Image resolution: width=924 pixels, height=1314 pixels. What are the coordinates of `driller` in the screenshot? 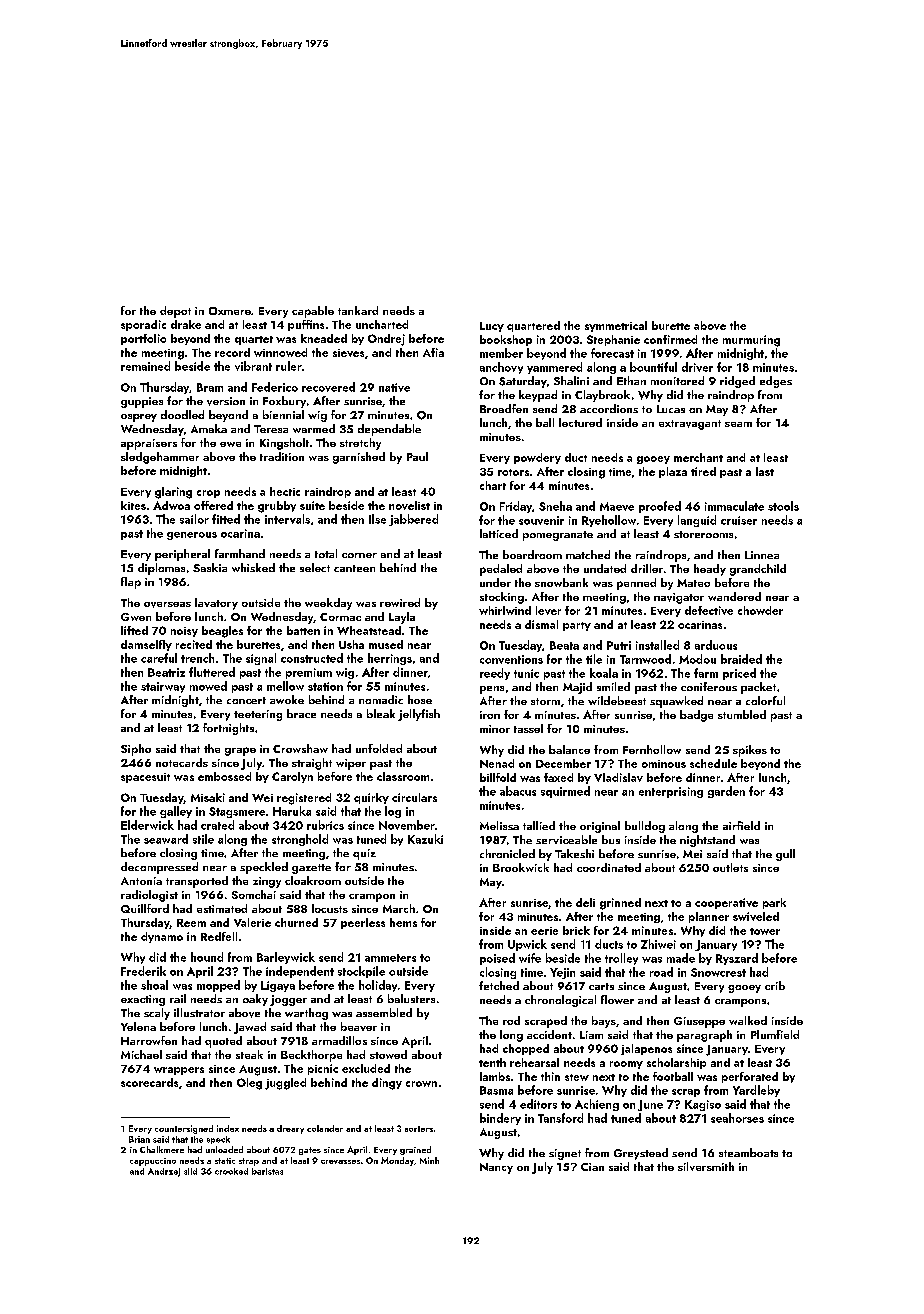 It's located at (647, 568).
